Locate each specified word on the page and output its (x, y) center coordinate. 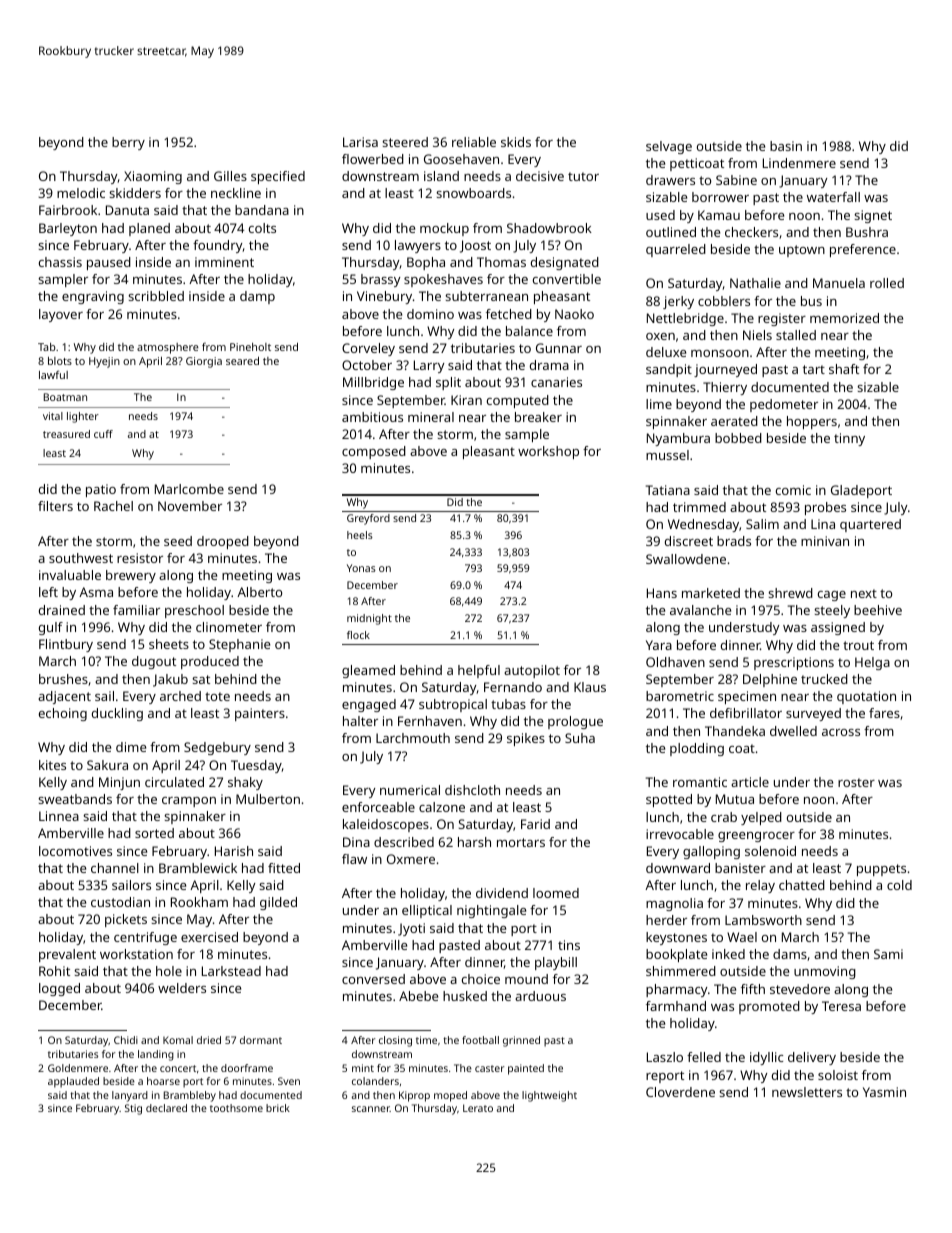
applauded (73, 1082)
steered (405, 142)
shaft (844, 369)
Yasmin (884, 1092)
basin (786, 146)
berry (128, 143)
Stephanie (239, 645)
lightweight (549, 1096)
